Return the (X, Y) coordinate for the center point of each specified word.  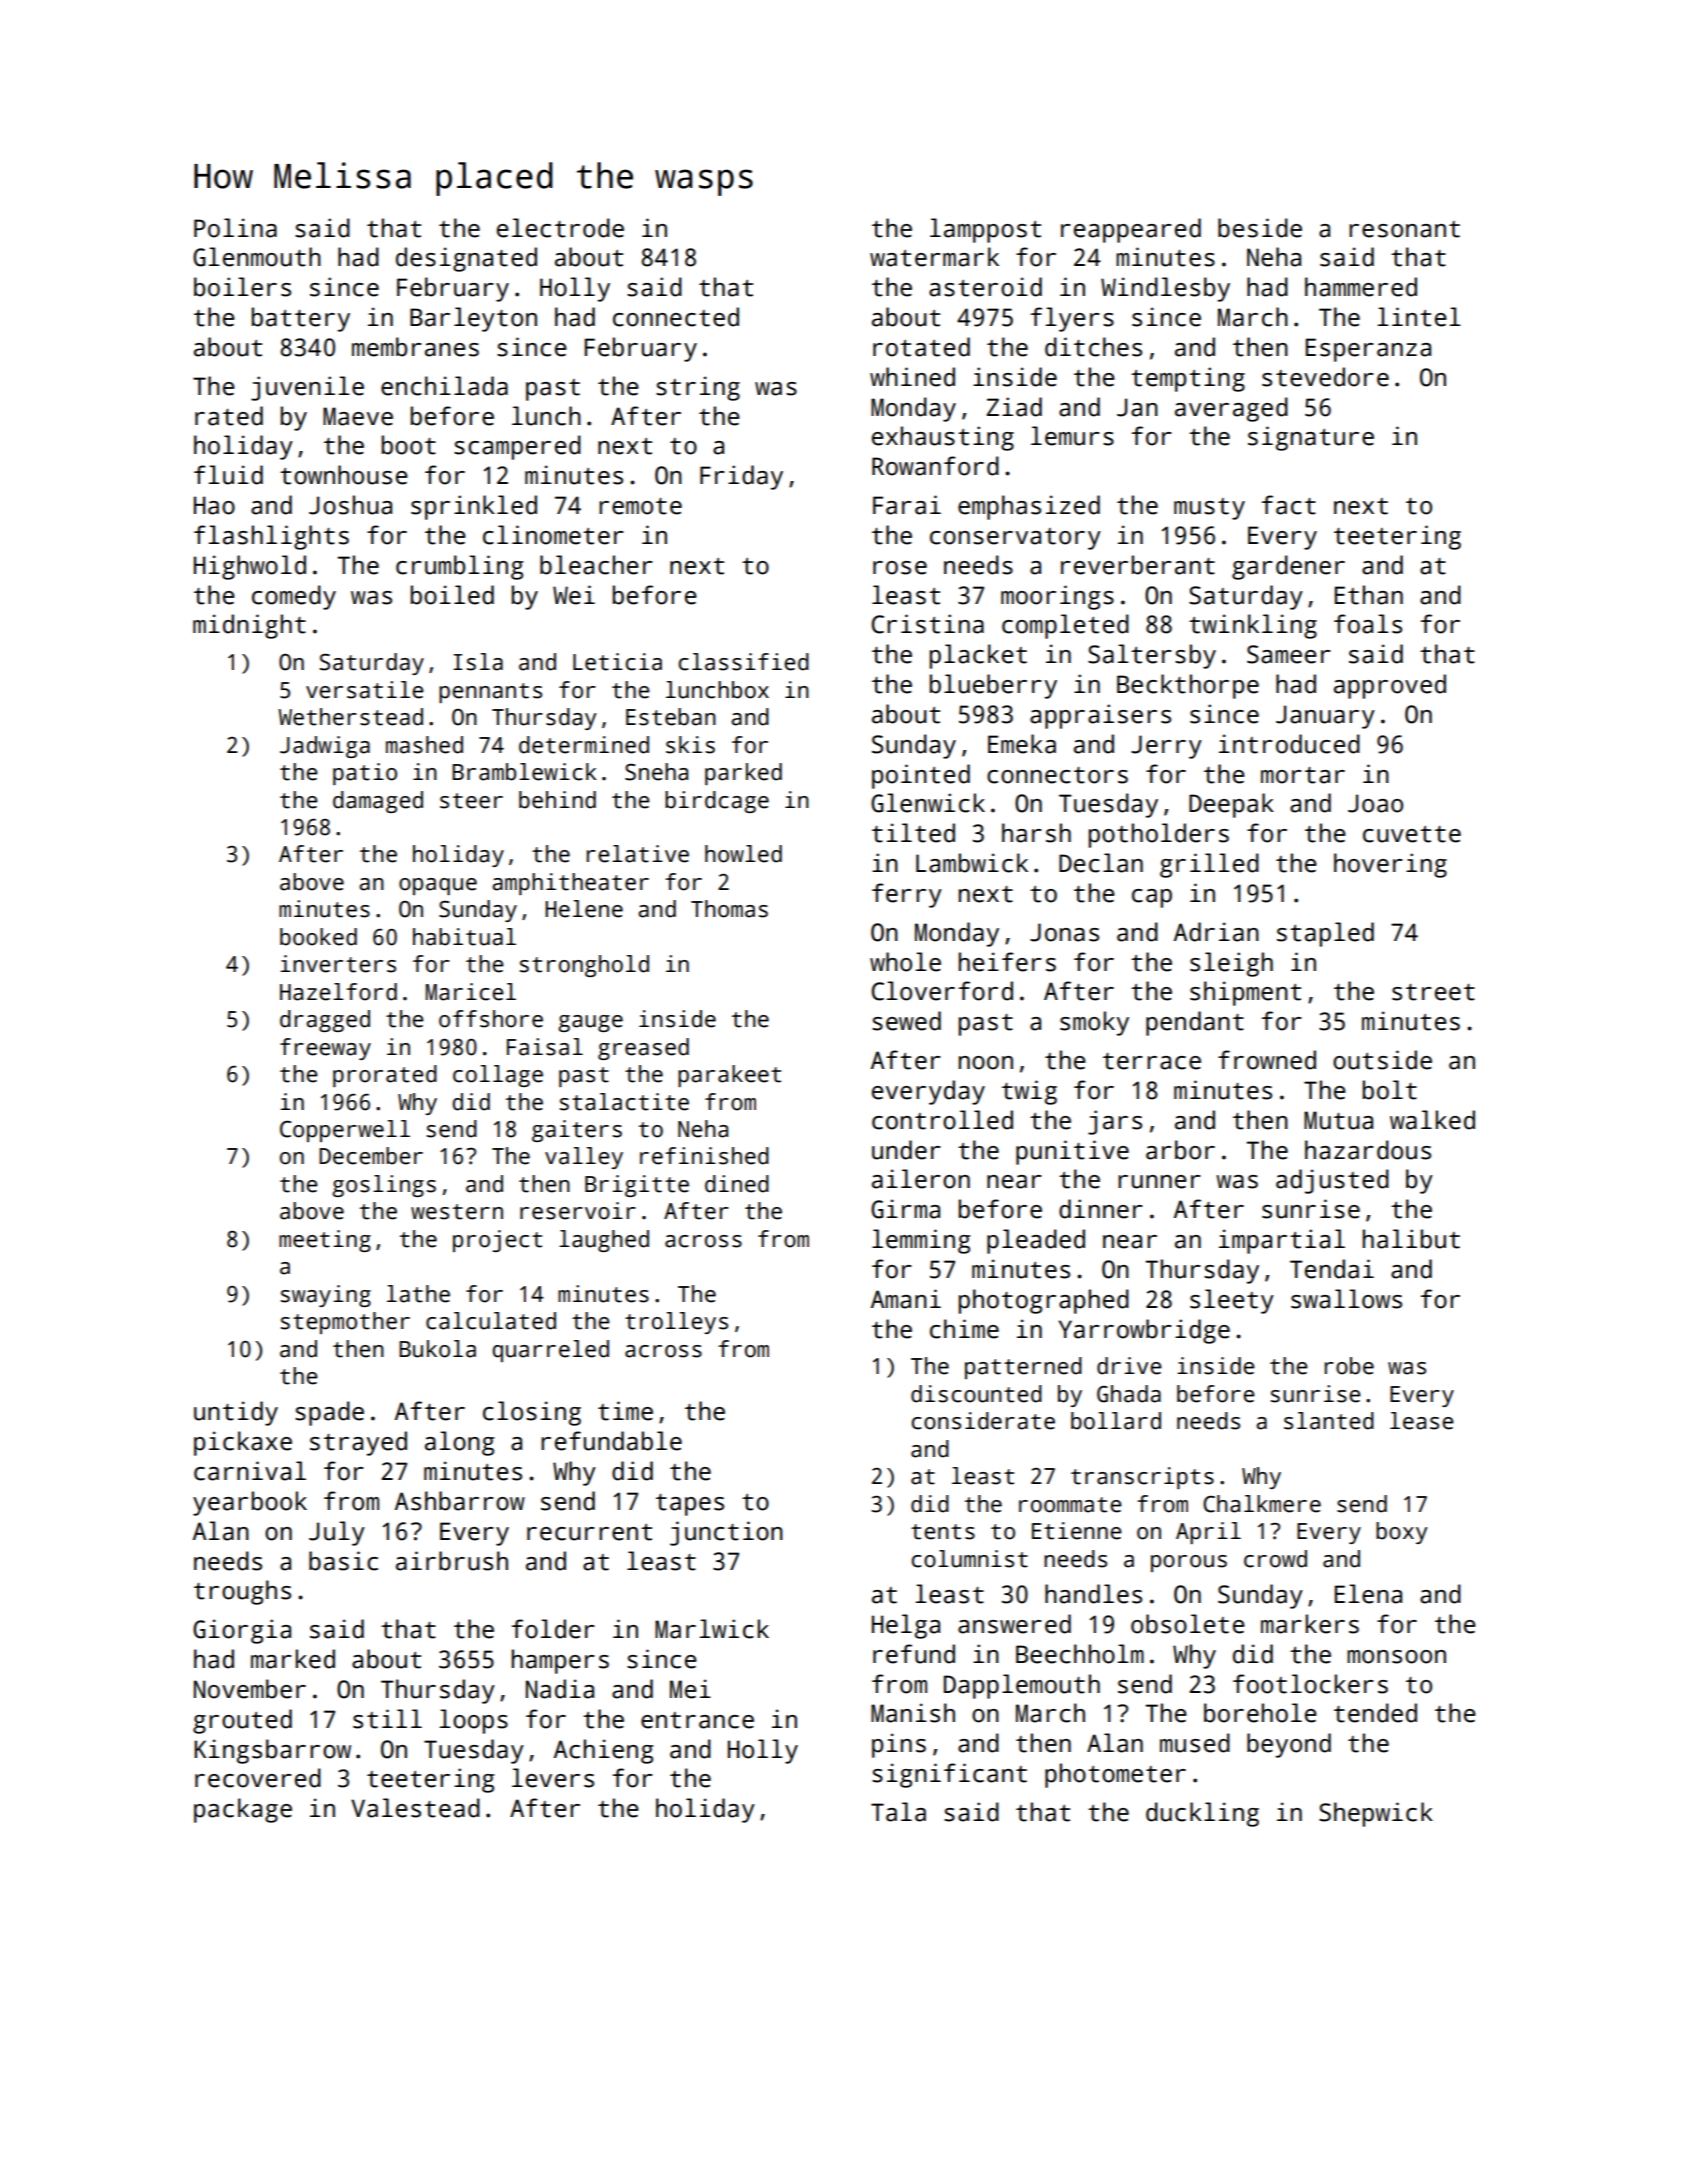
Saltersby (1152, 656)
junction (726, 1533)
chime (964, 1329)
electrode (560, 228)
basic (343, 1561)
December (371, 1156)
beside (1260, 228)
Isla (478, 662)
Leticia (617, 662)
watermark (934, 257)
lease (1422, 1421)
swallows (1346, 1299)
